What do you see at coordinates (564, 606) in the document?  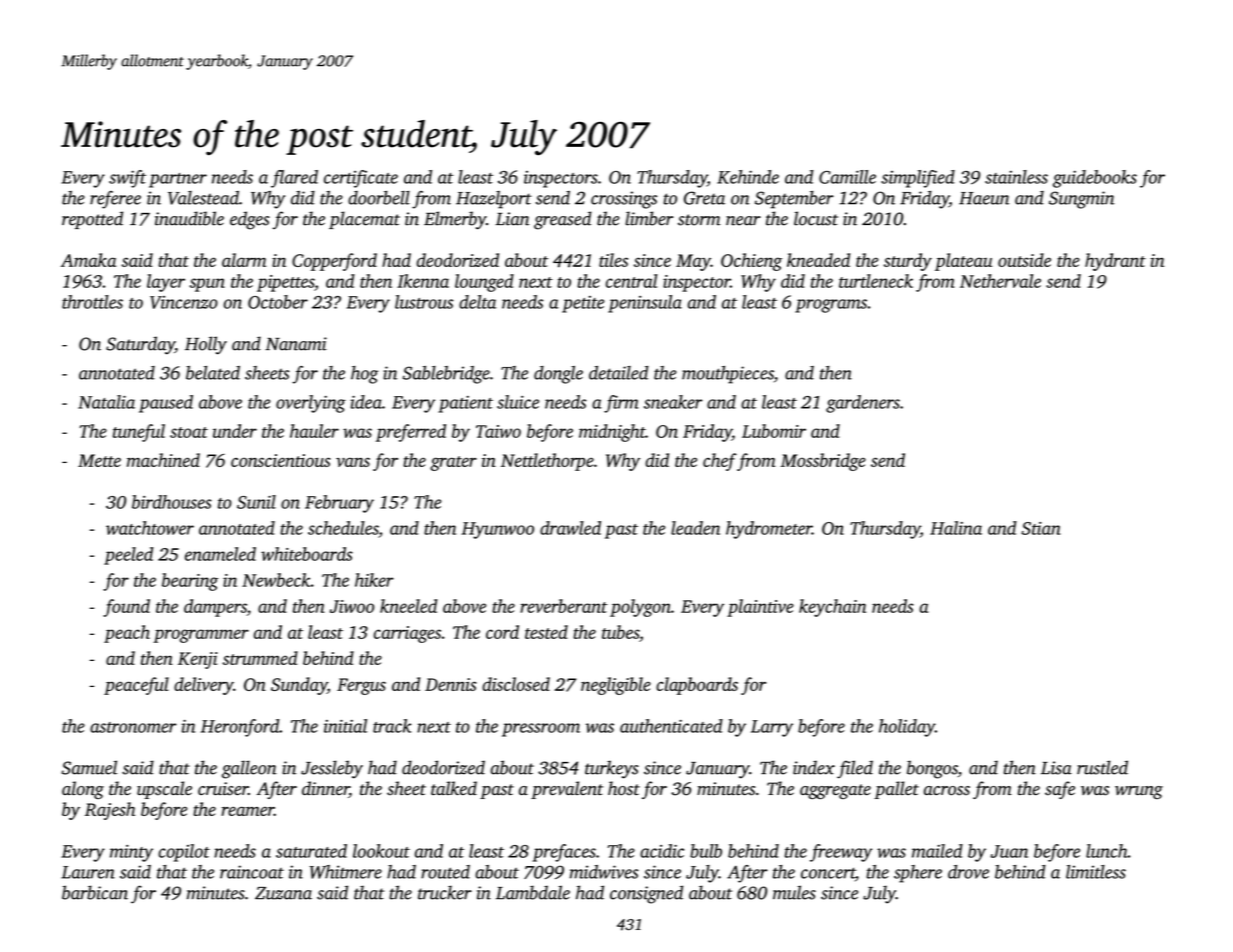 I see `reverberant` at bounding box center [564, 606].
